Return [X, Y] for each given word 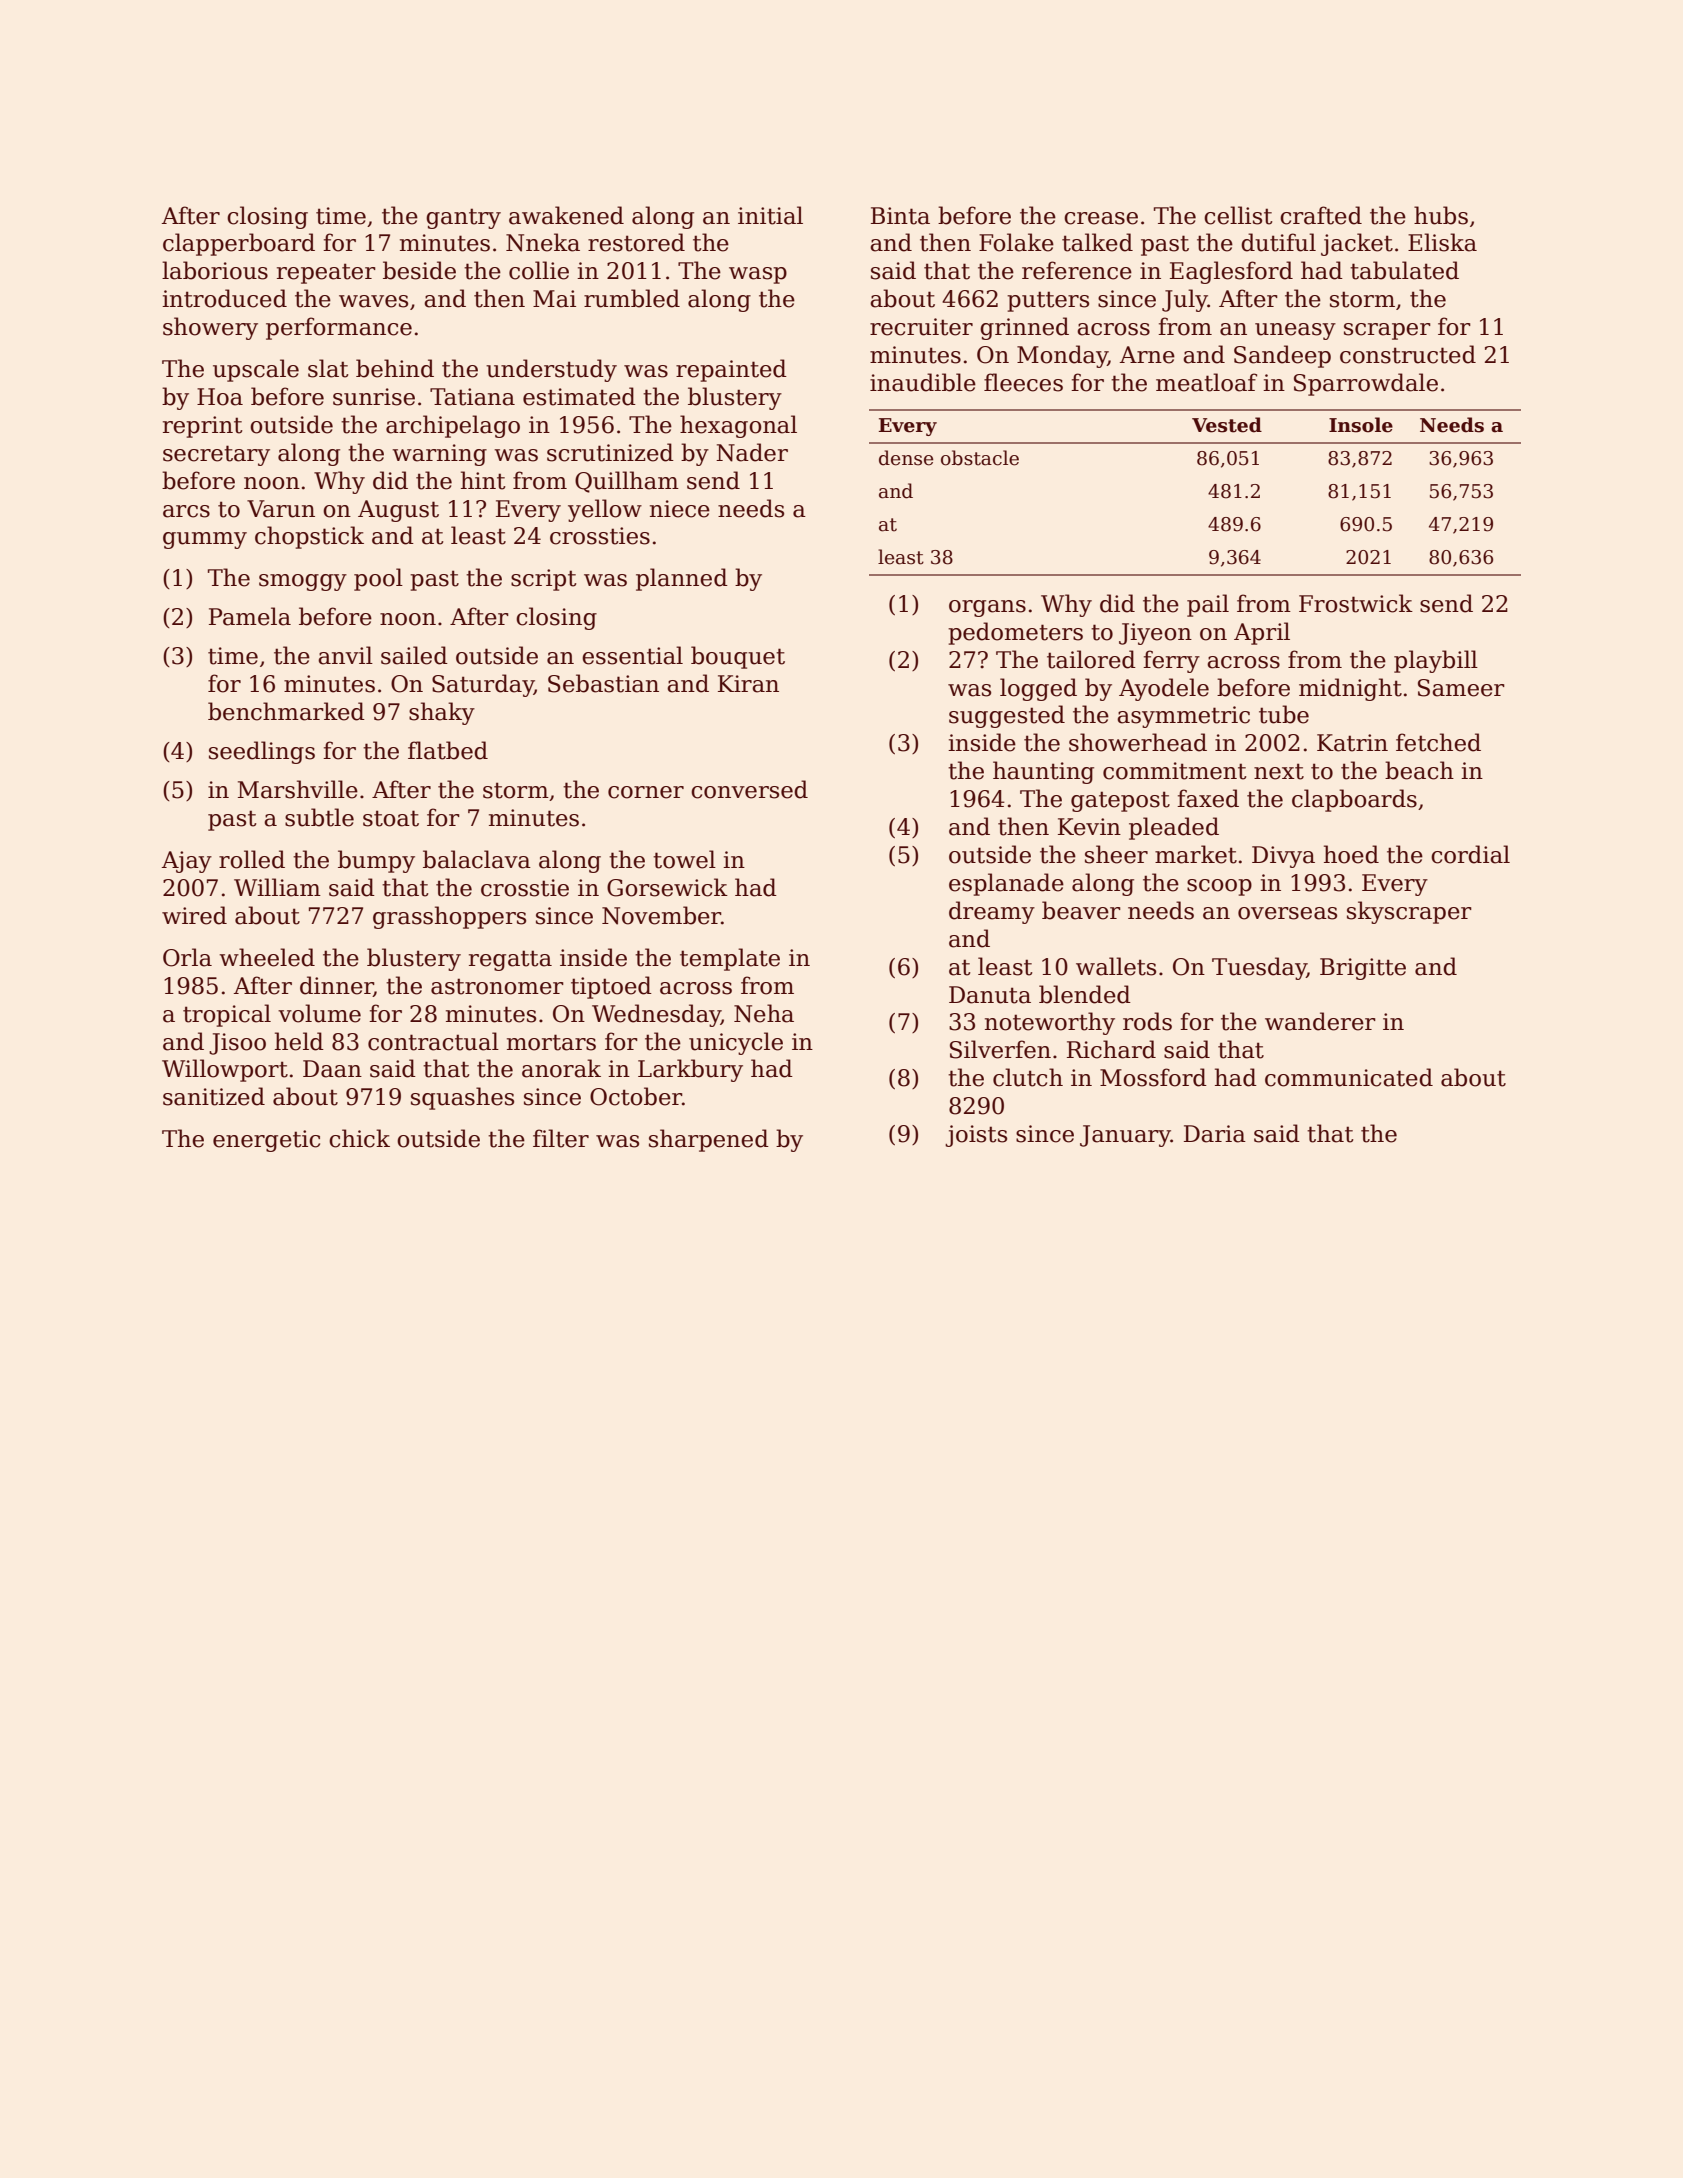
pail [1208, 605]
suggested [1007, 716]
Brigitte [1363, 969]
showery [210, 328]
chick [359, 1138]
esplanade [1006, 884]
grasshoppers [449, 917]
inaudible [923, 382]
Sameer [1461, 688]
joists [976, 1136]
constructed [1408, 354]
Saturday [483, 685]
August [398, 511]
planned [682, 579]
